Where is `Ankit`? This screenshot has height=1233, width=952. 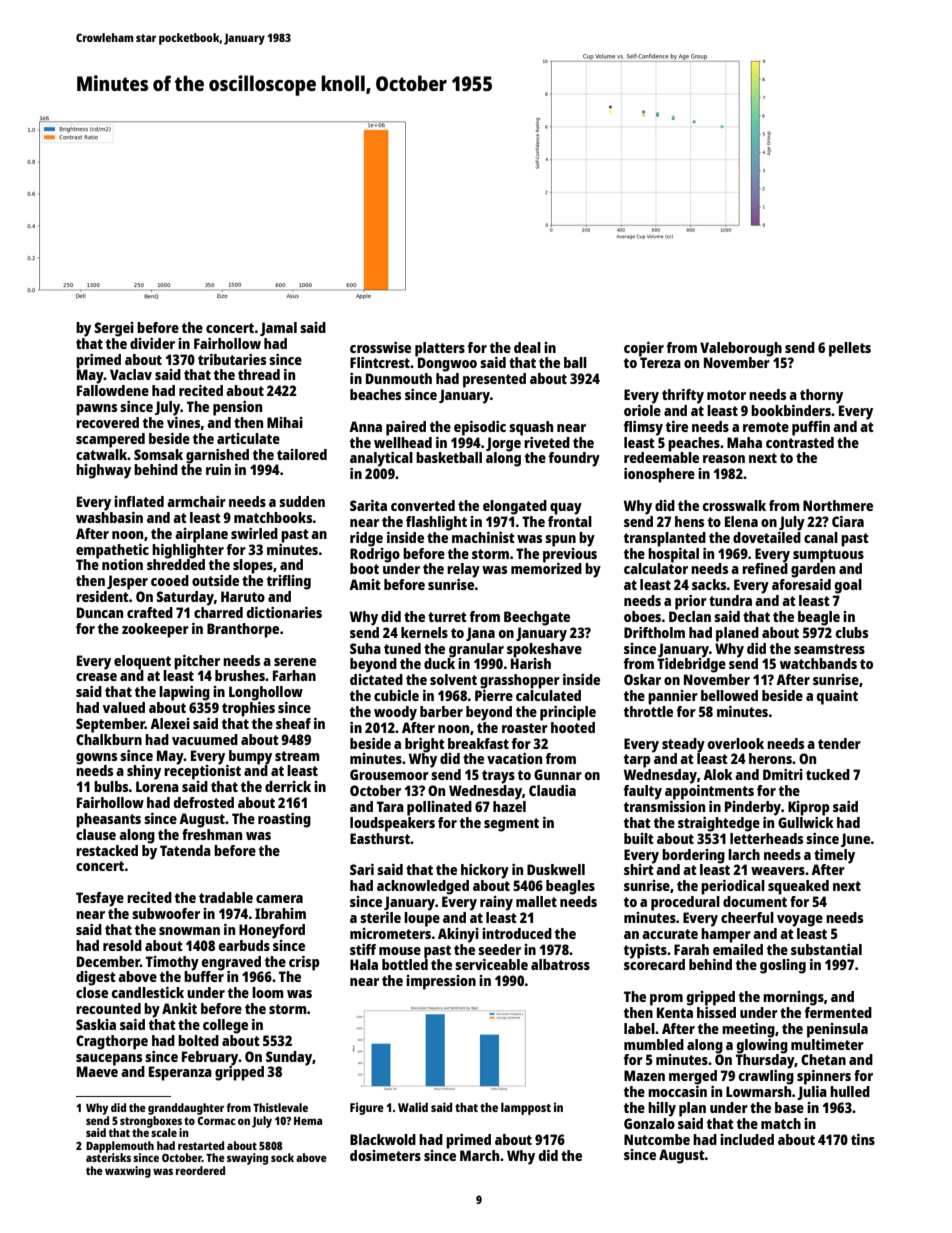 Ankit is located at coordinates (179, 1008).
